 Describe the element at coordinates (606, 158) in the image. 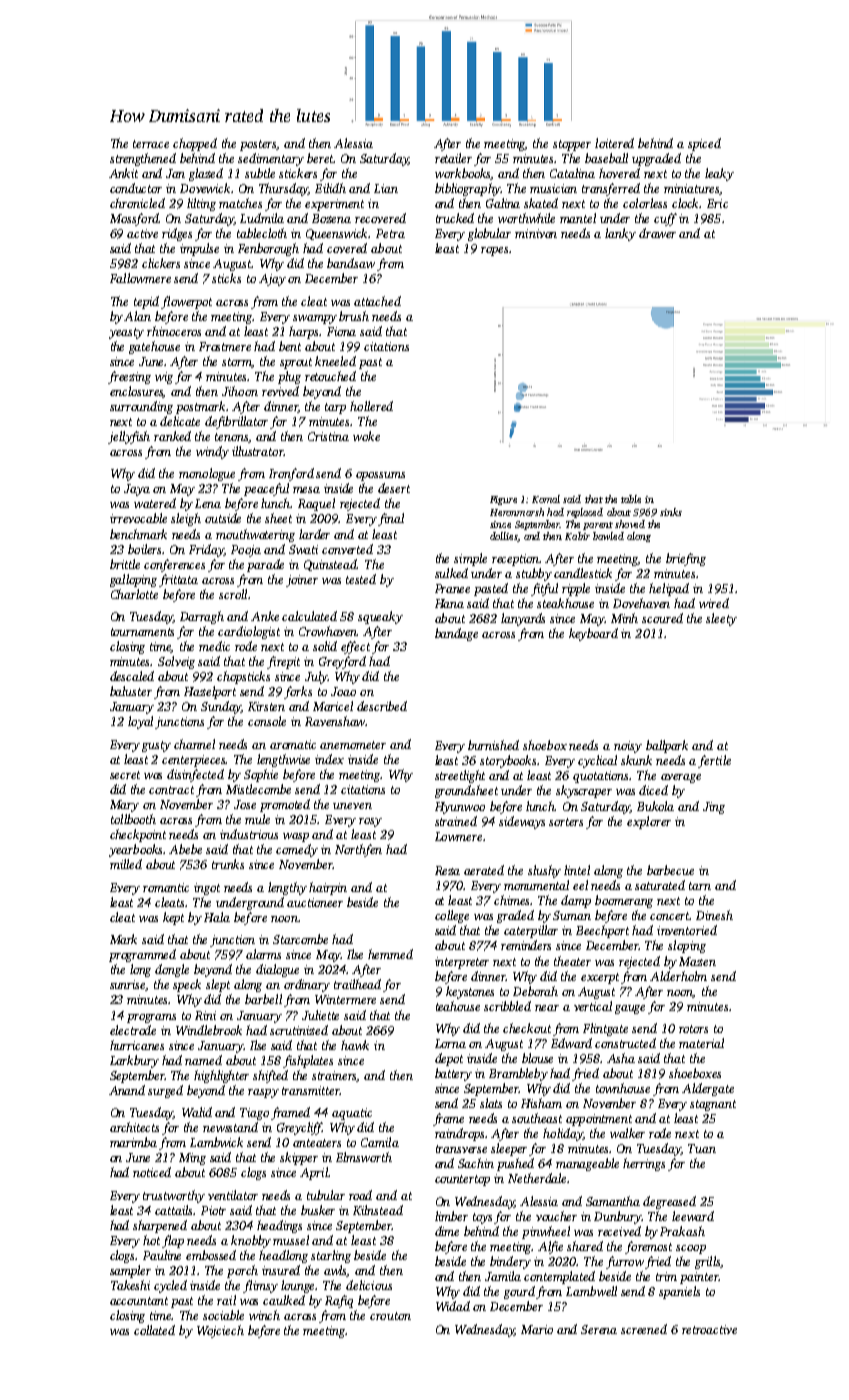

I see `baseball` at that location.
